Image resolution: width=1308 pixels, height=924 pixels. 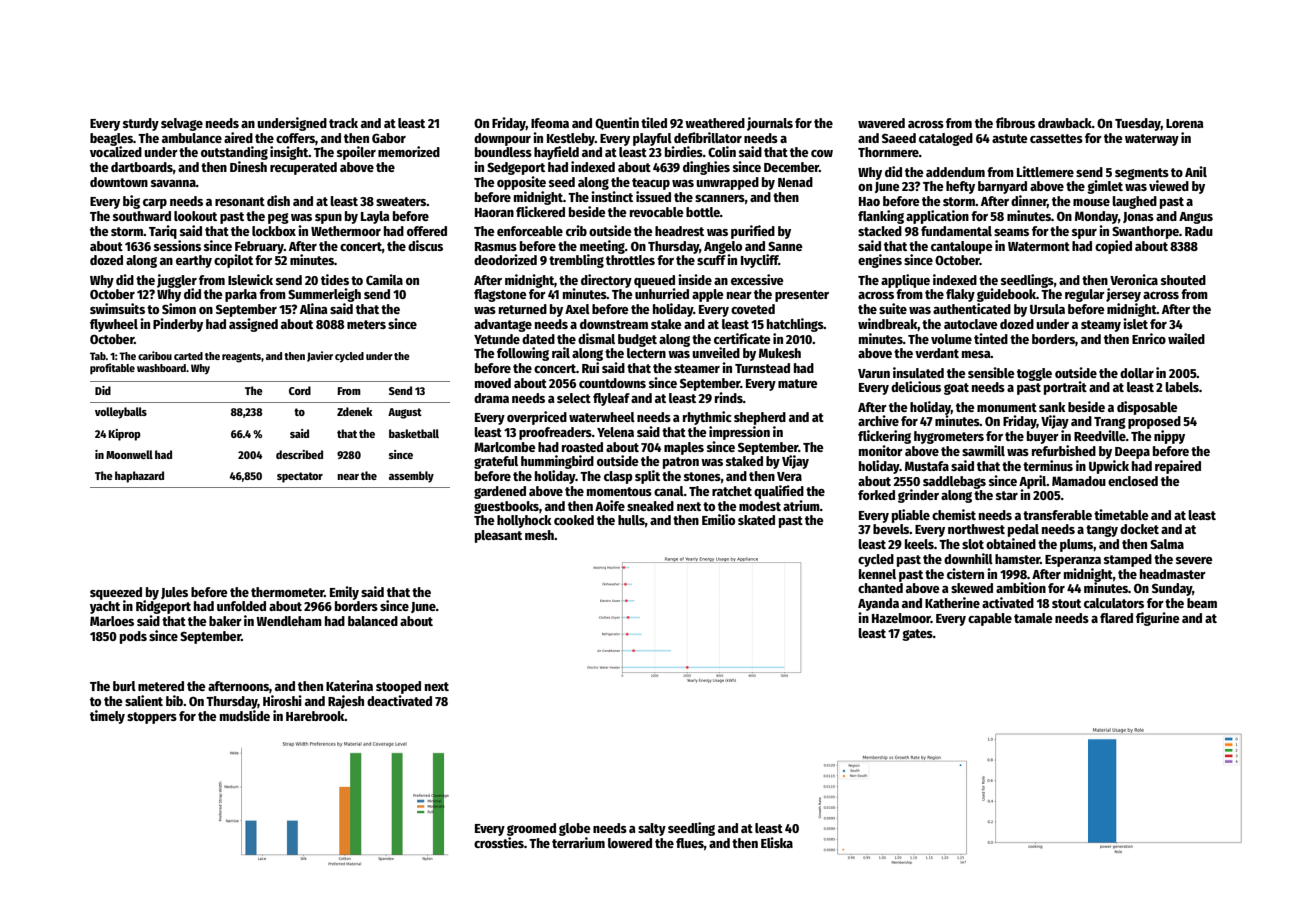 I want to click on steamy, so click(x=1101, y=326).
